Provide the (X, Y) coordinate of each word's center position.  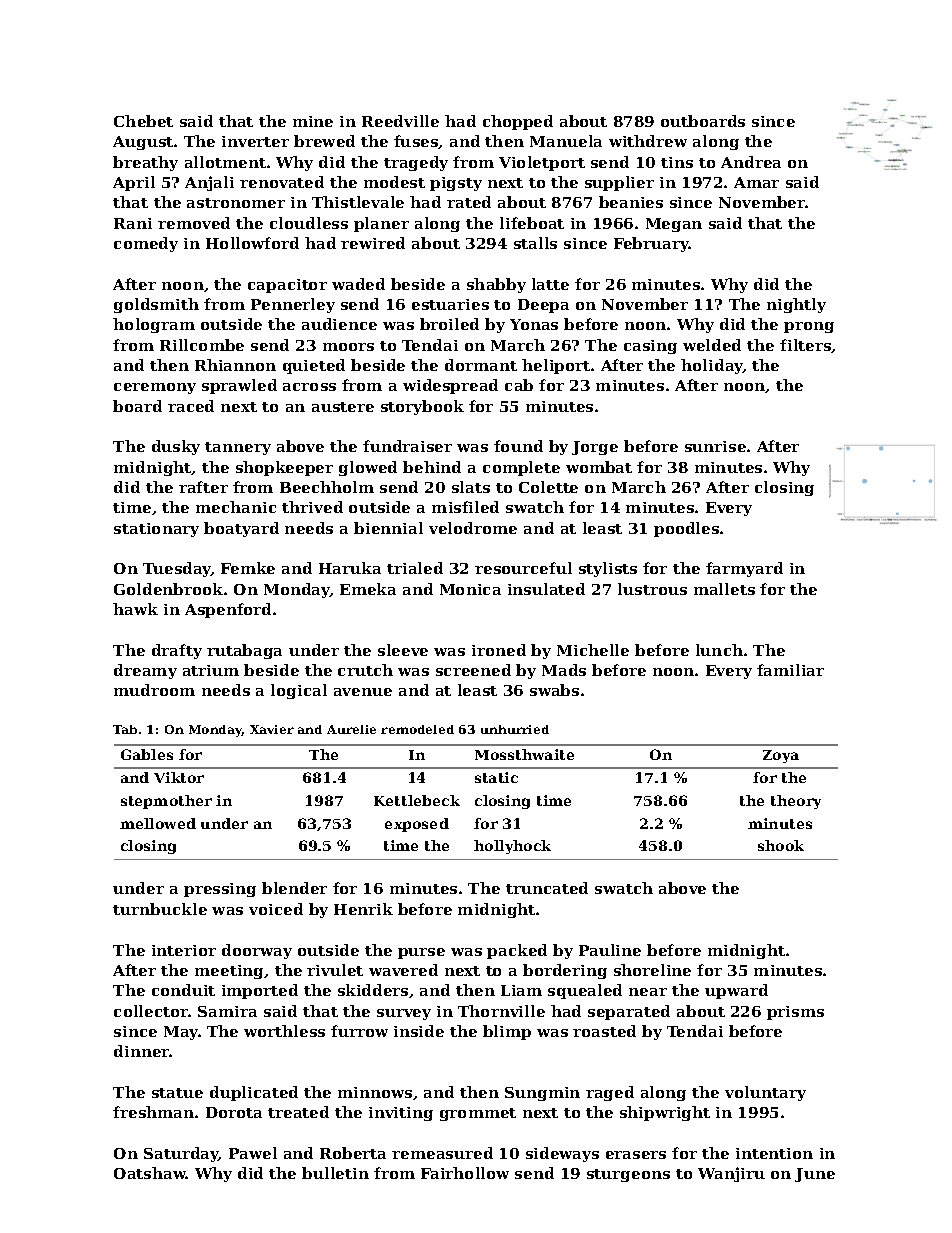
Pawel (253, 1153)
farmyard (744, 569)
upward (736, 991)
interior (184, 950)
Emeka (368, 589)
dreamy (145, 671)
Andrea (751, 162)
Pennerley (293, 305)
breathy (145, 163)
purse (421, 953)
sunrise (715, 446)
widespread (450, 386)
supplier (619, 183)
